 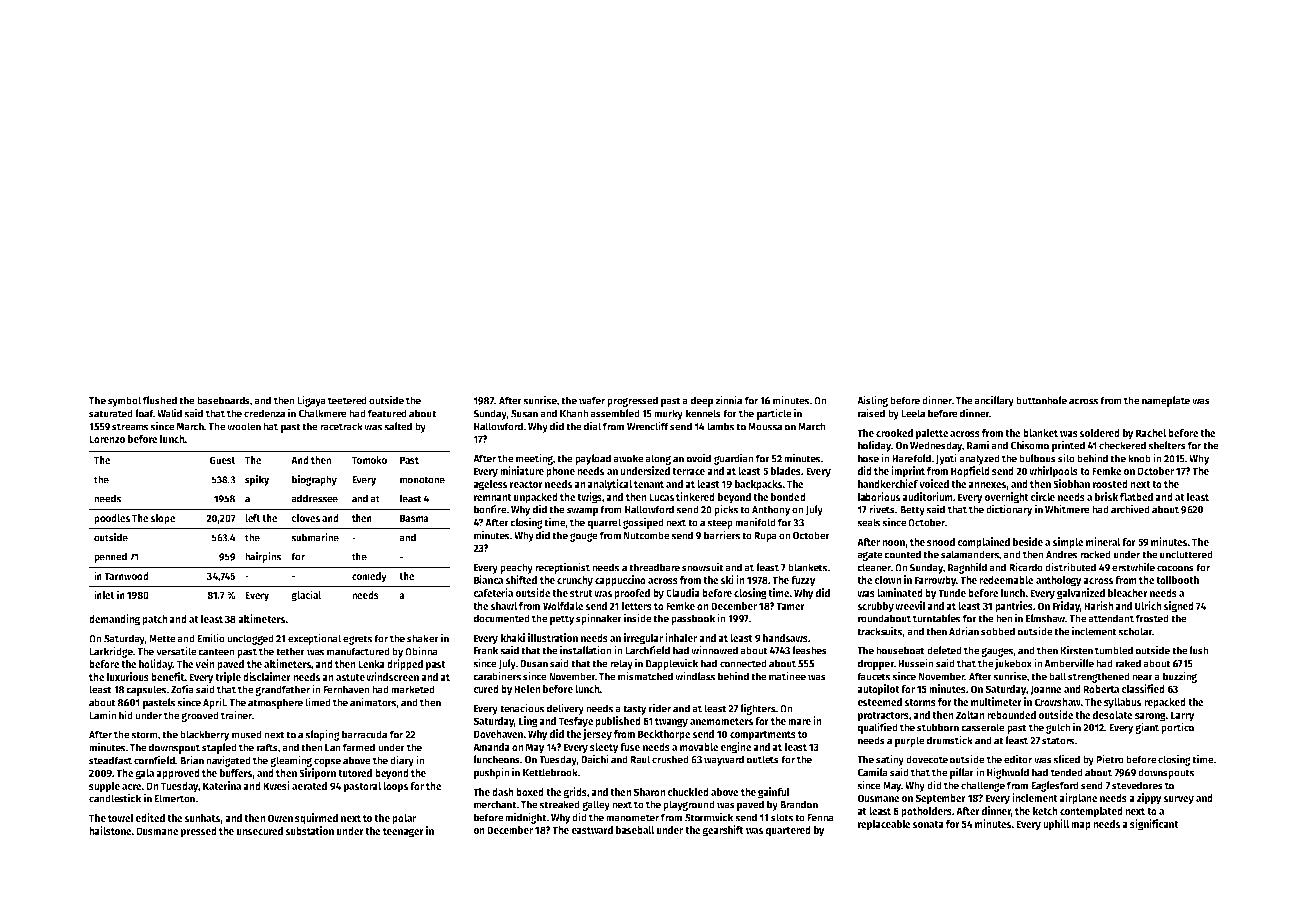 What do you see at coordinates (169, 413) in the image?
I see `Walid` at bounding box center [169, 413].
